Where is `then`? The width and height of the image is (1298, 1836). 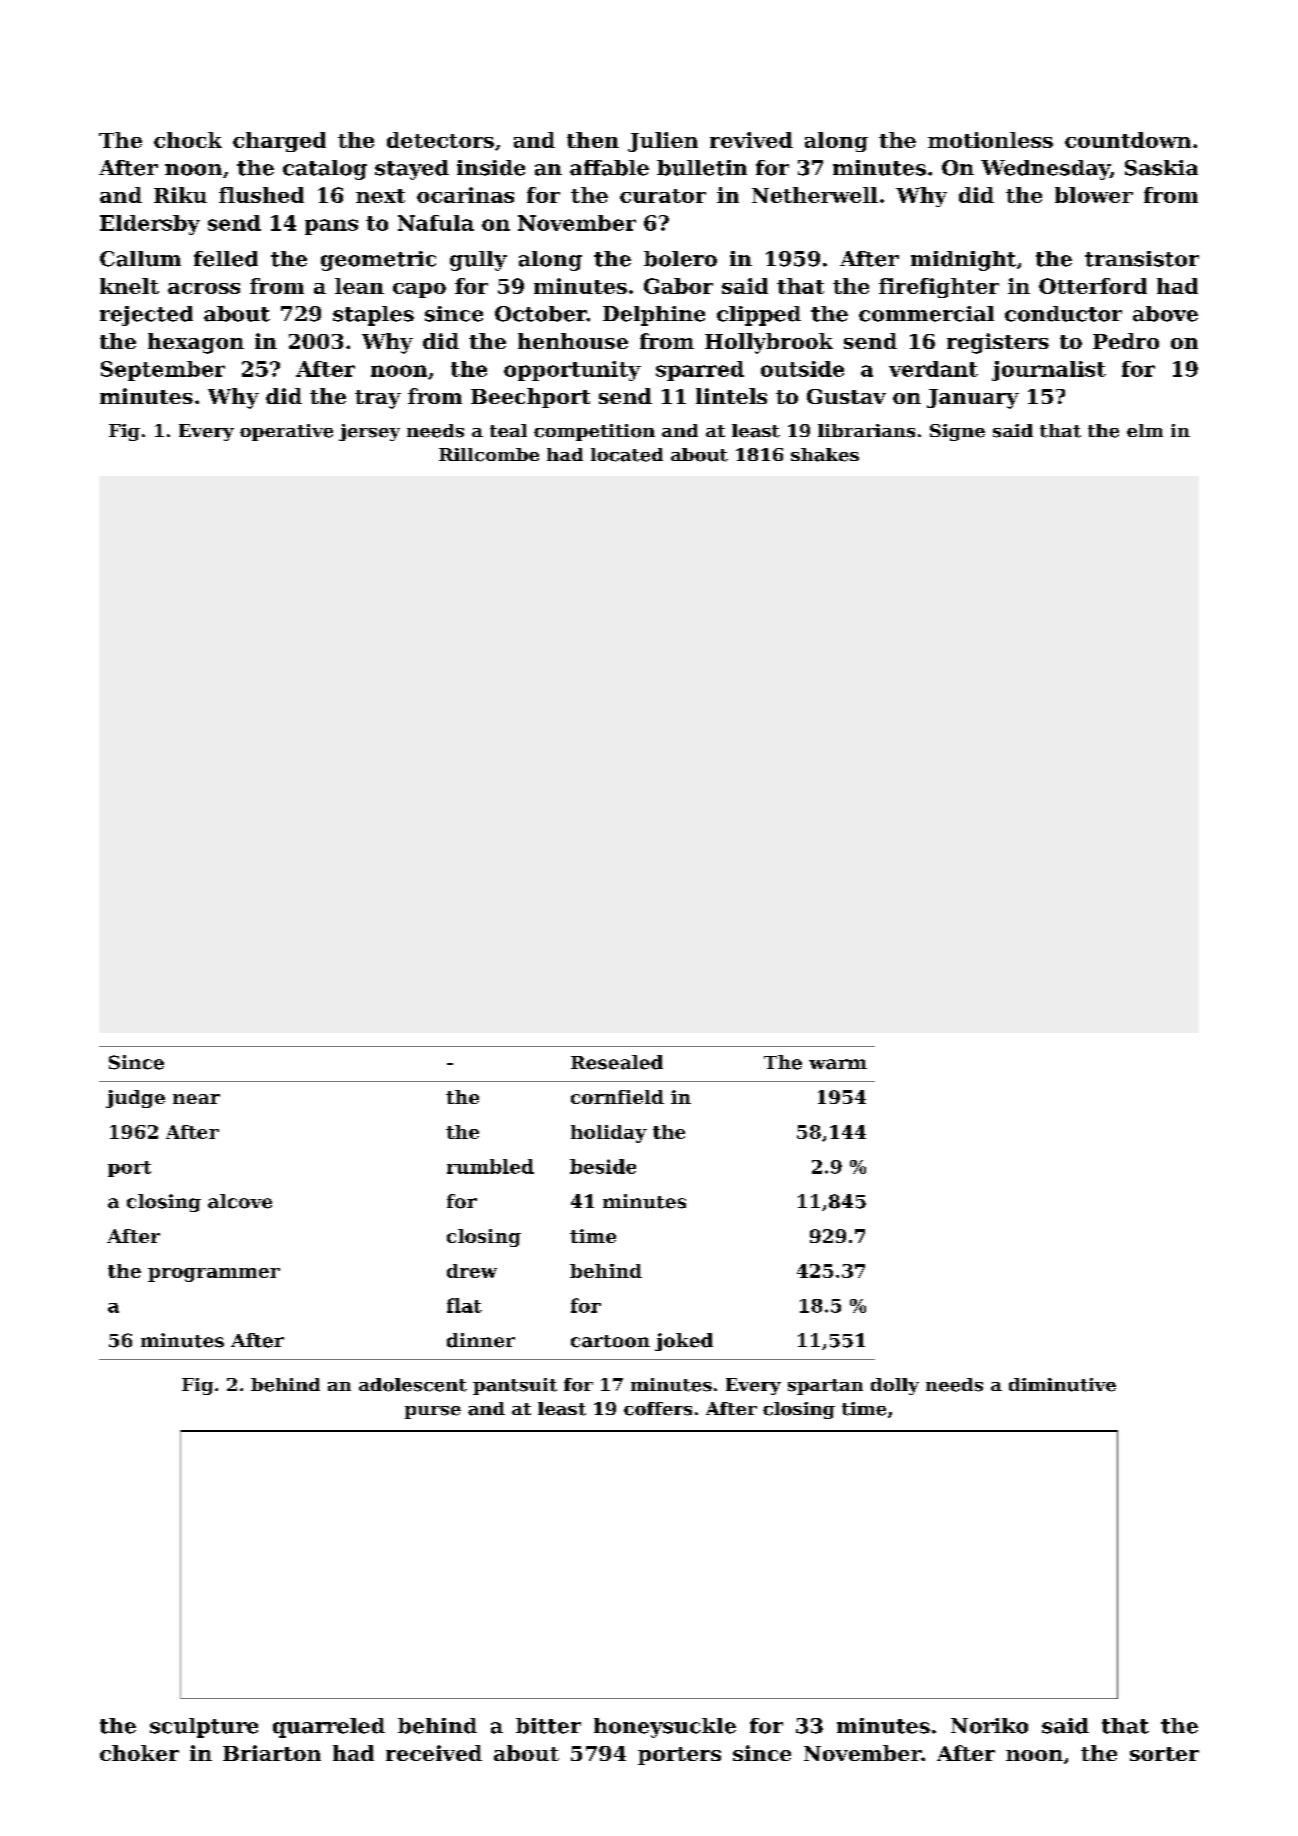 then is located at coordinates (593, 140).
